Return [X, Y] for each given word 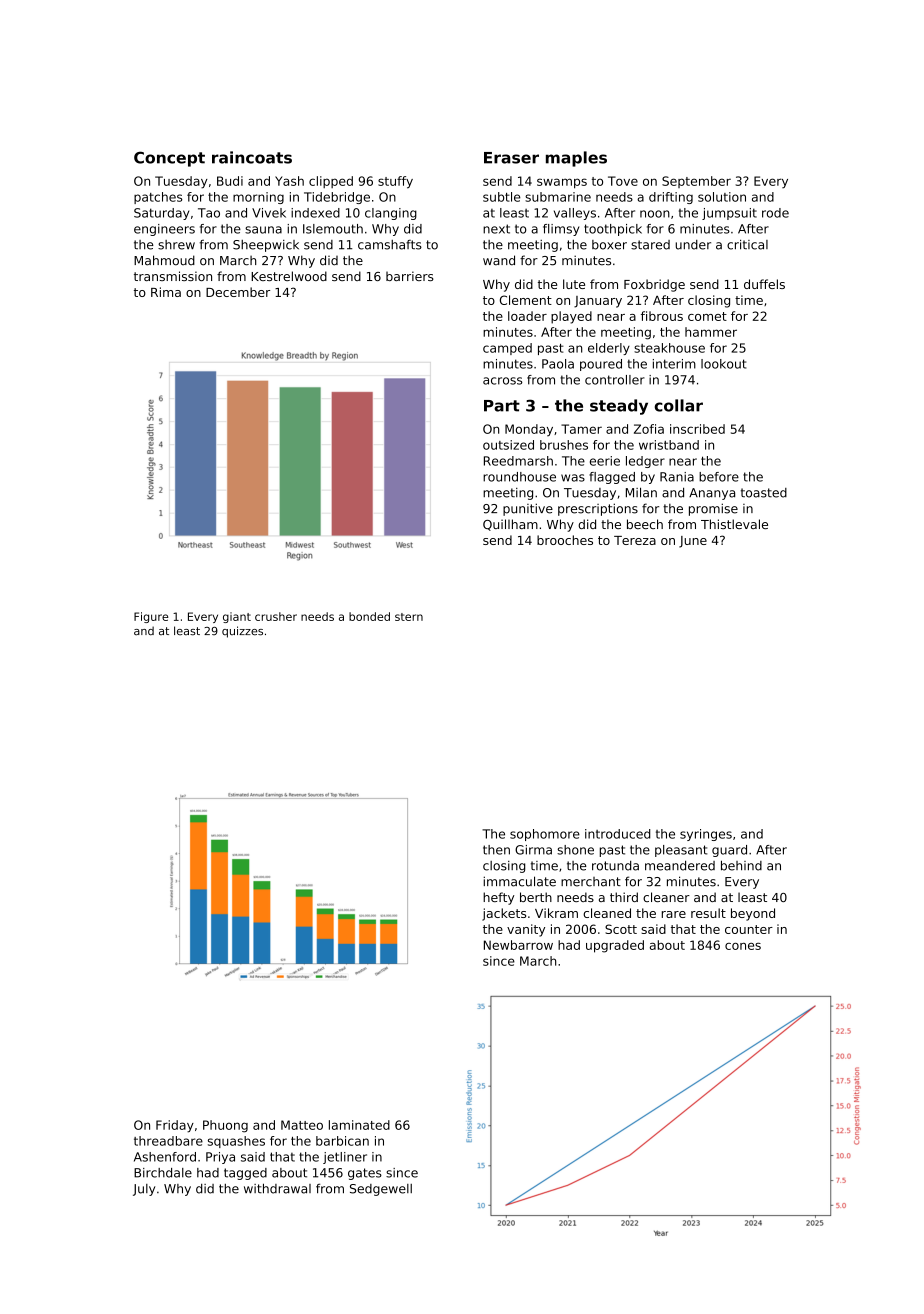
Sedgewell [381, 1190]
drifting [671, 198]
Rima [166, 292]
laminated [359, 1125]
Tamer [581, 429]
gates [365, 1174]
